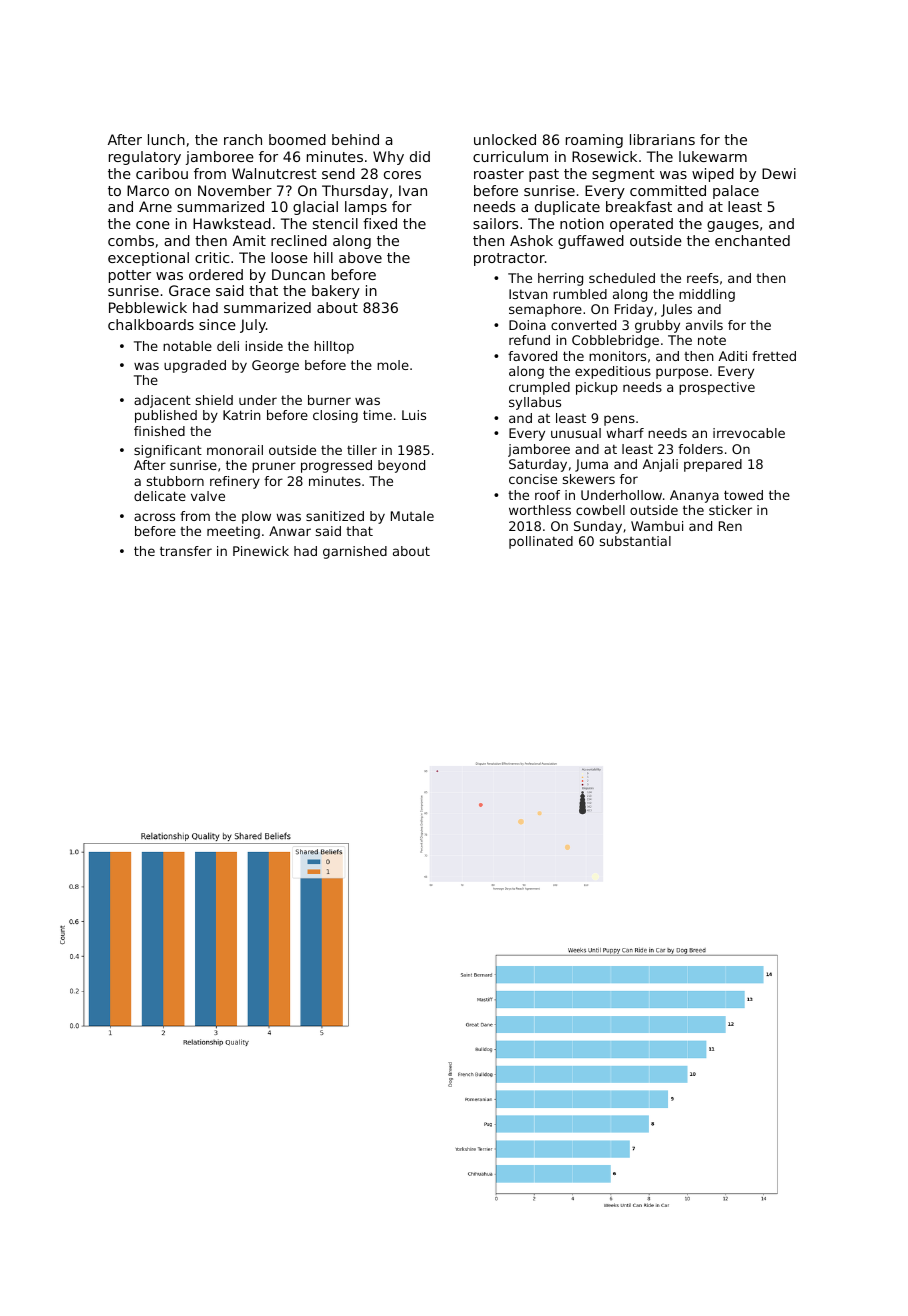  What do you see at coordinates (388, 158) in the page?
I see `Why` at bounding box center [388, 158].
